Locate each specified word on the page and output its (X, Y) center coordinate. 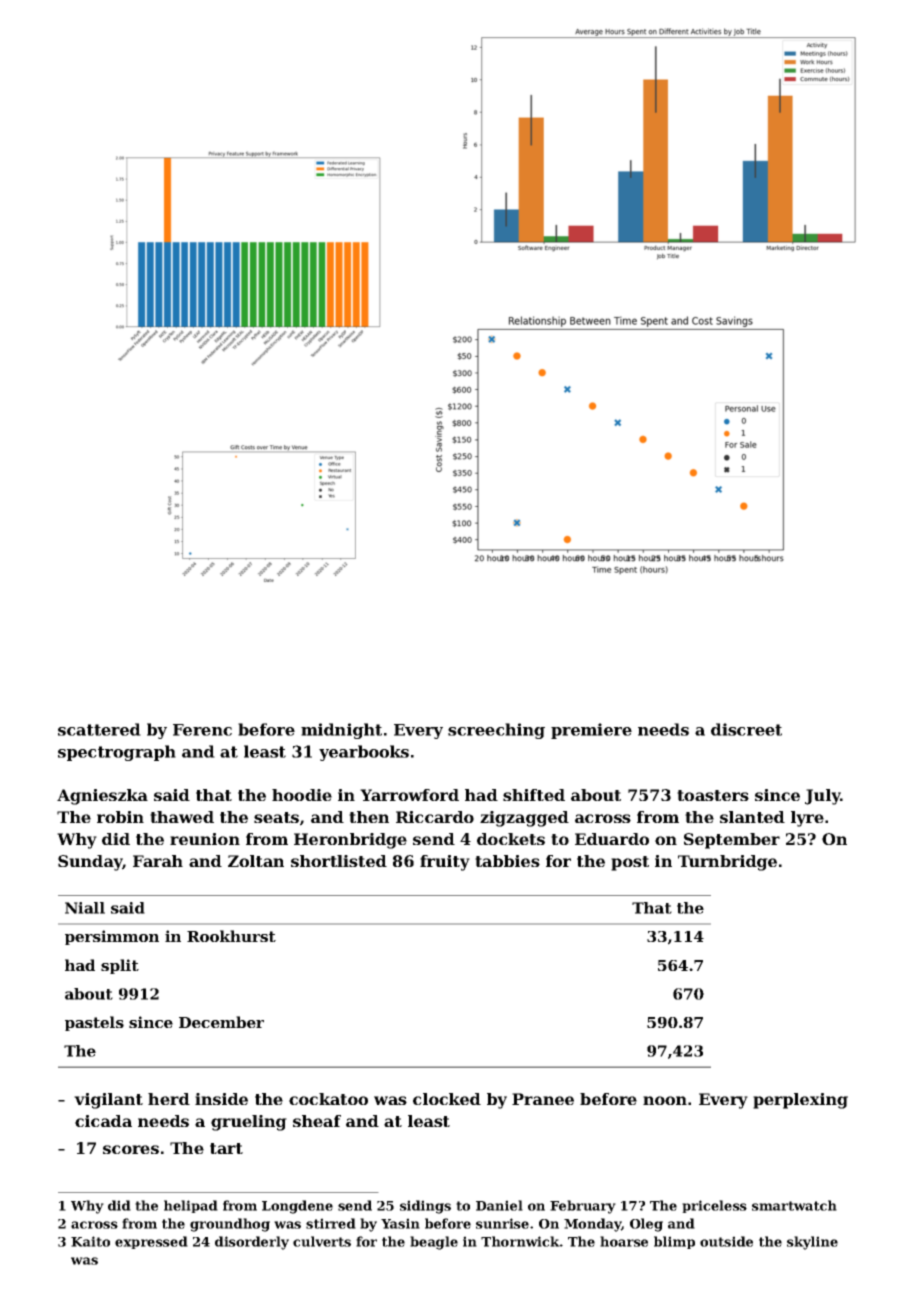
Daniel (499, 1205)
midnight (341, 731)
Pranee (543, 1099)
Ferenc (202, 730)
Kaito (90, 1241)
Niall (85, 908)
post (630, 863)
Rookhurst (231, 936)
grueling (249, 1123)
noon (665, 1100)
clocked (447, 1099)
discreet (746, 729)
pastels (94, 1023)
